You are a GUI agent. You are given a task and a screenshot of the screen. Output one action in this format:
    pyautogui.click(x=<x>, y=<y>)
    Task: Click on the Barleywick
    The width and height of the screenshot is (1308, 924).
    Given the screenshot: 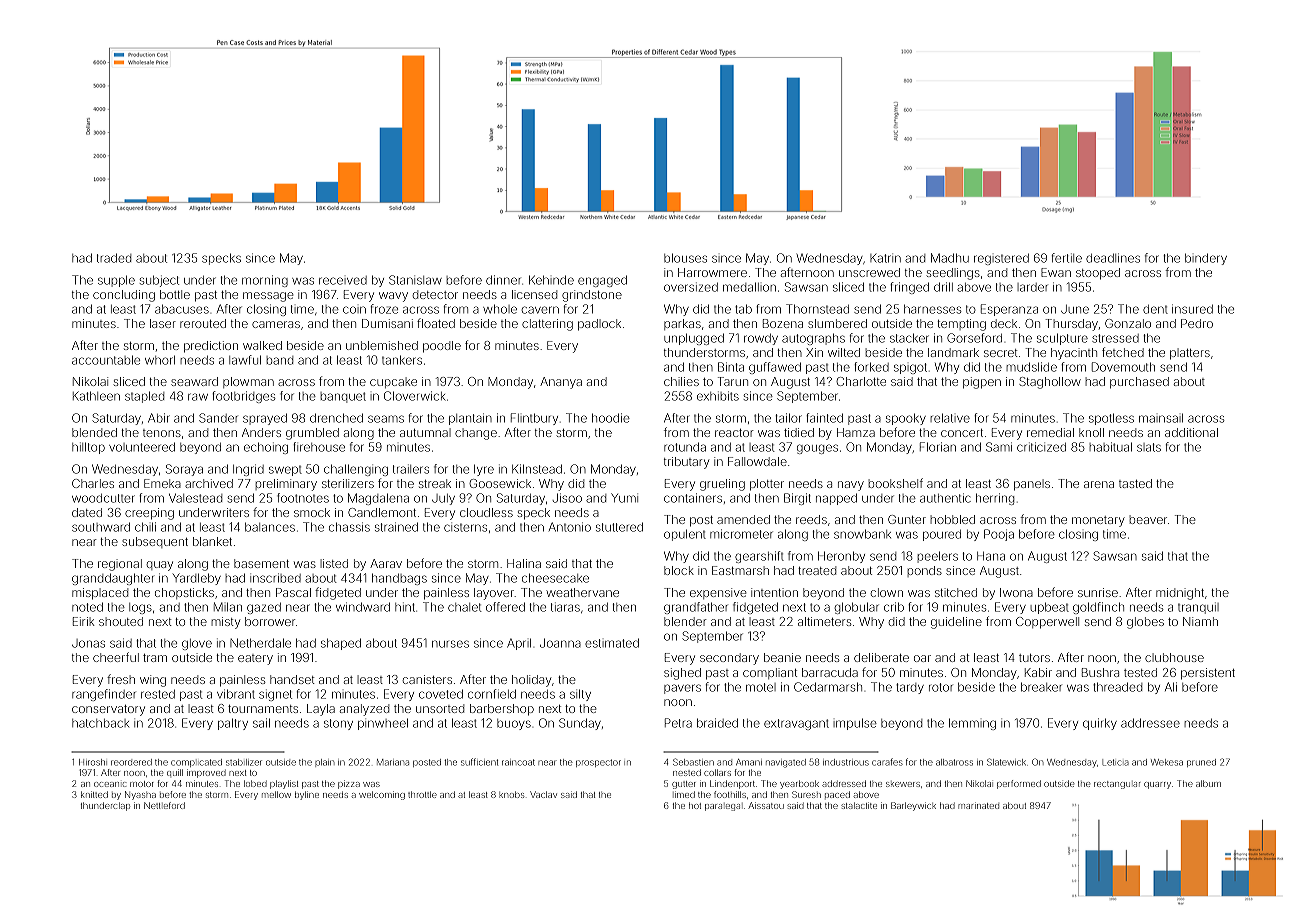 What is the action you would take?
    pyautogui.click(x=913, y=806)
